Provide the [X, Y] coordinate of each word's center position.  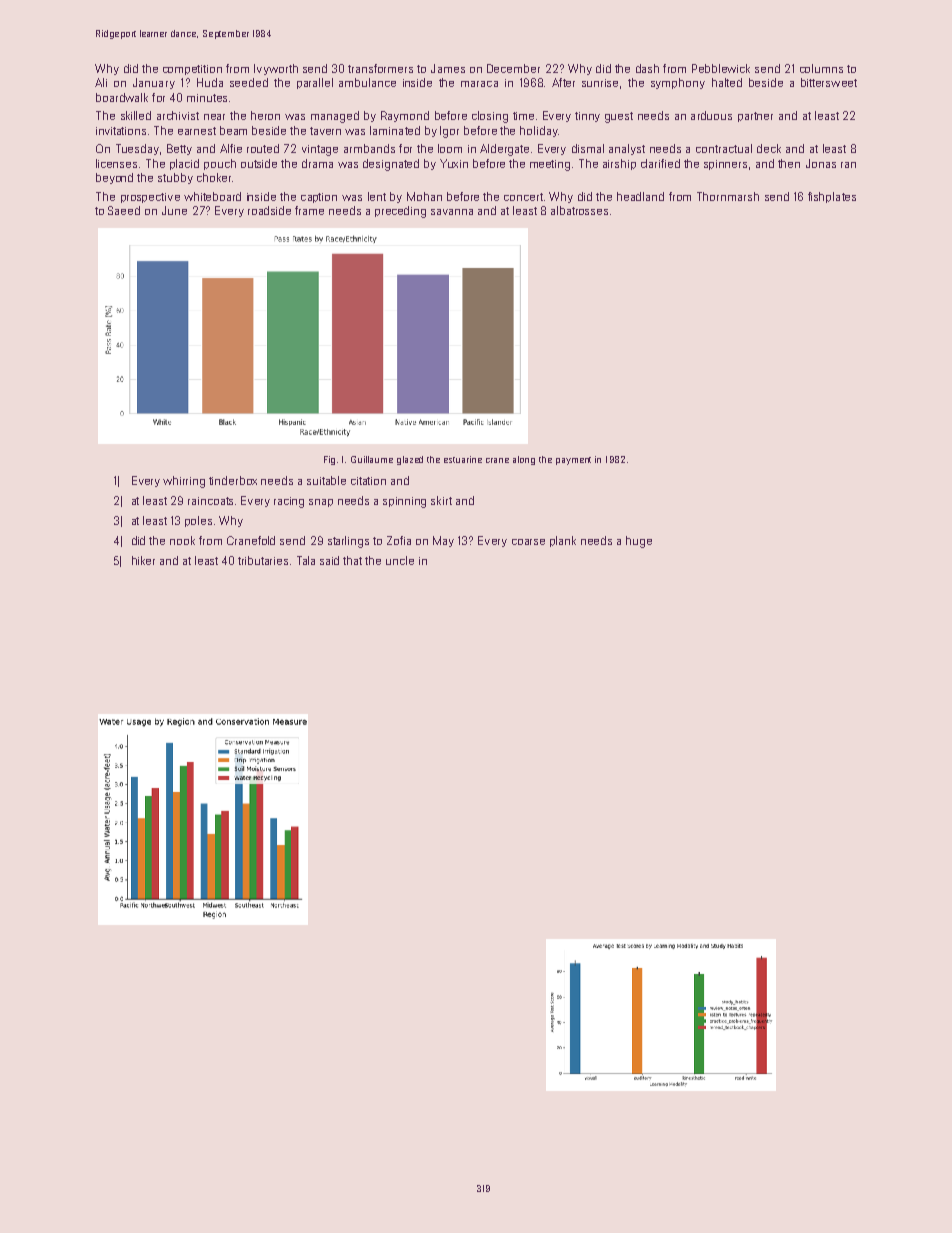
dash [647, 68]
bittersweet [829, 82]
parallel [315, 83]
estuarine [463, 459]
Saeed [124, 210]
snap [321, 503]
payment [573, 461]
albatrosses [579, 210]
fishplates [832, 197]
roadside [269, 210]
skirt [441, 500]
